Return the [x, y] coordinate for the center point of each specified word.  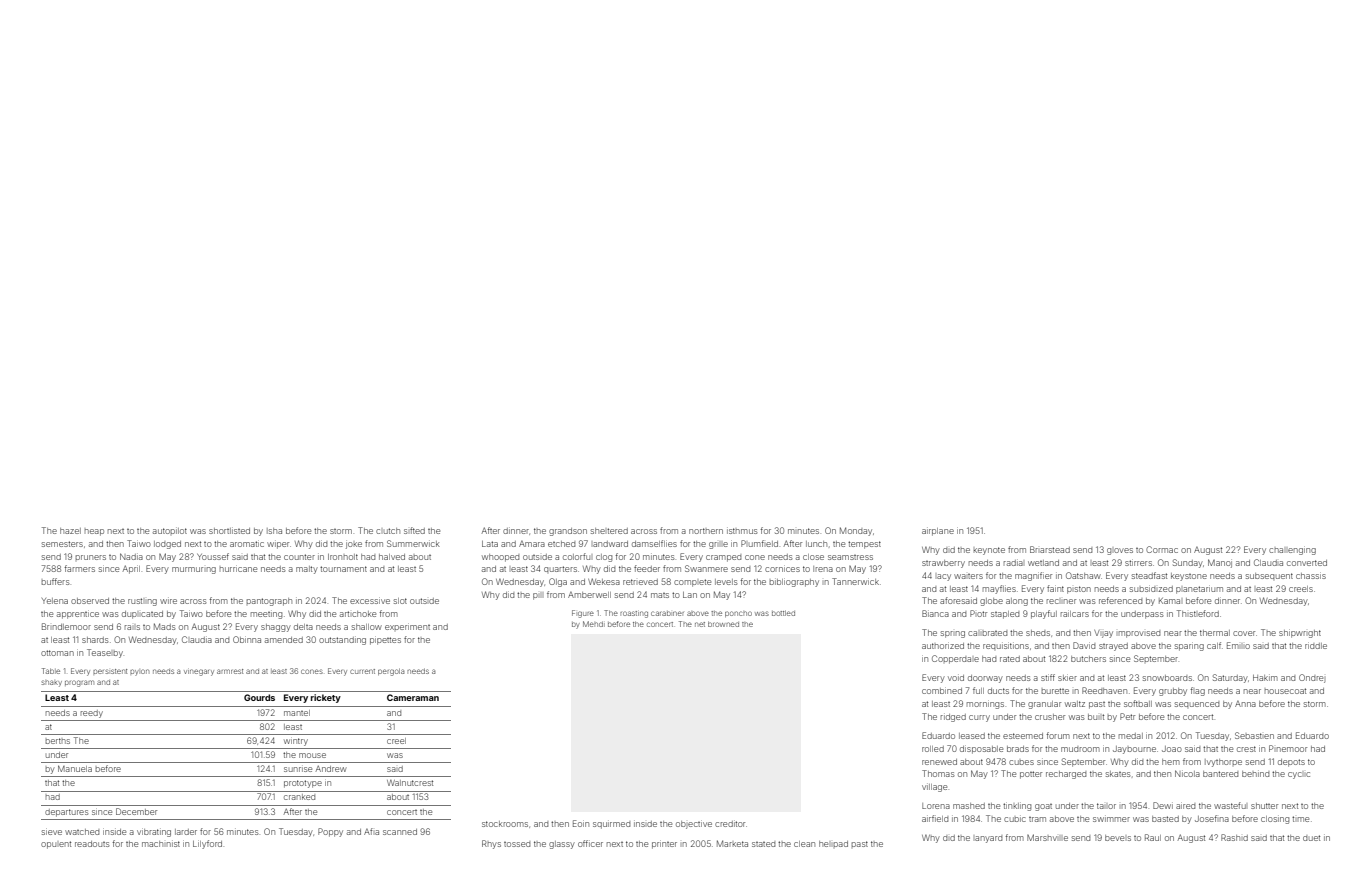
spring [953, 634]
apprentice [78, 615]
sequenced [1197, 704]
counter [299, 557]
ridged [953, 718]
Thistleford [1198, 613]
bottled [783, 613]
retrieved [640, 582]
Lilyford [207, 844]
